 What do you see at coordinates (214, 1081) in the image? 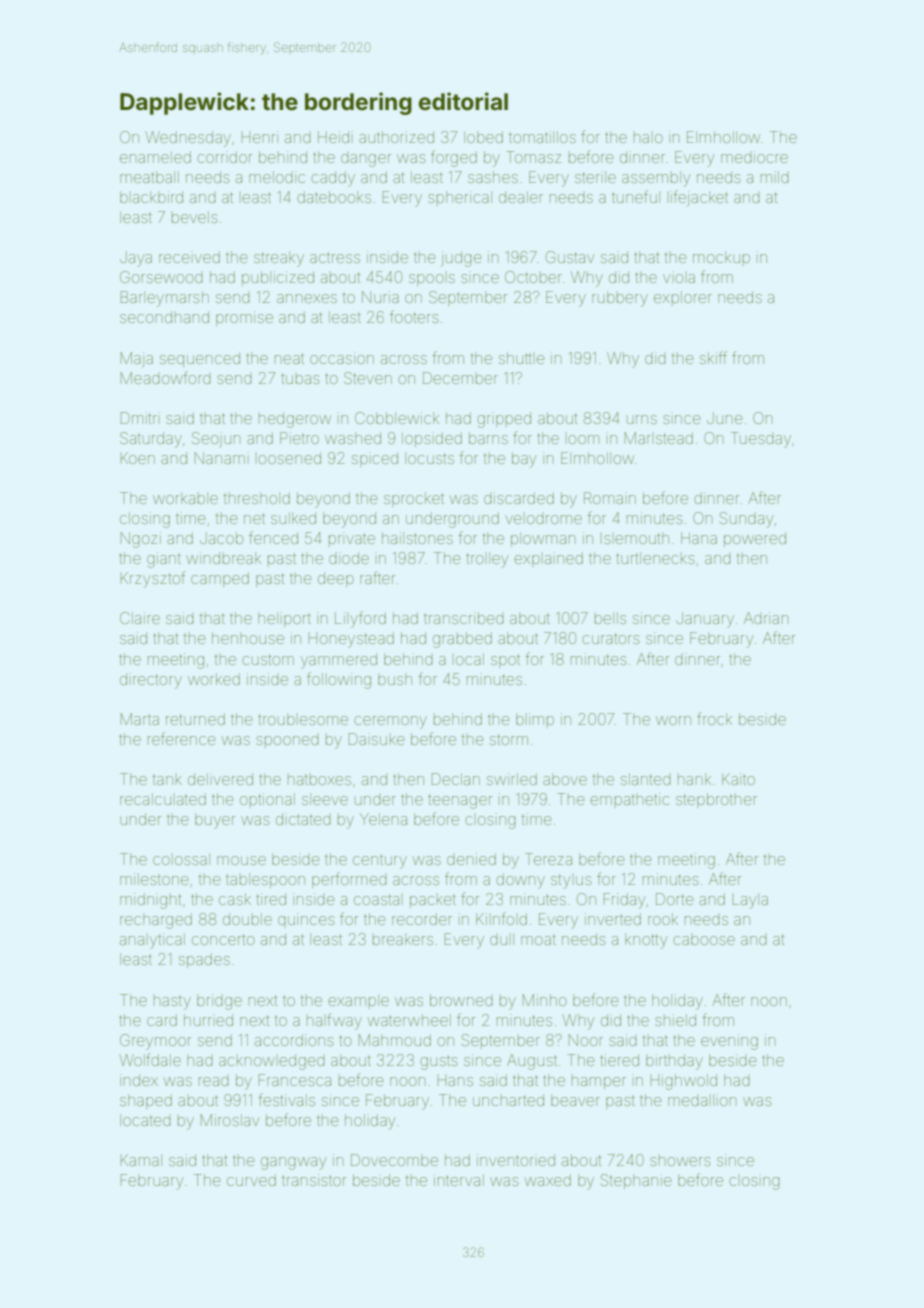
I see `read` at bounding box center [214, 1081].
